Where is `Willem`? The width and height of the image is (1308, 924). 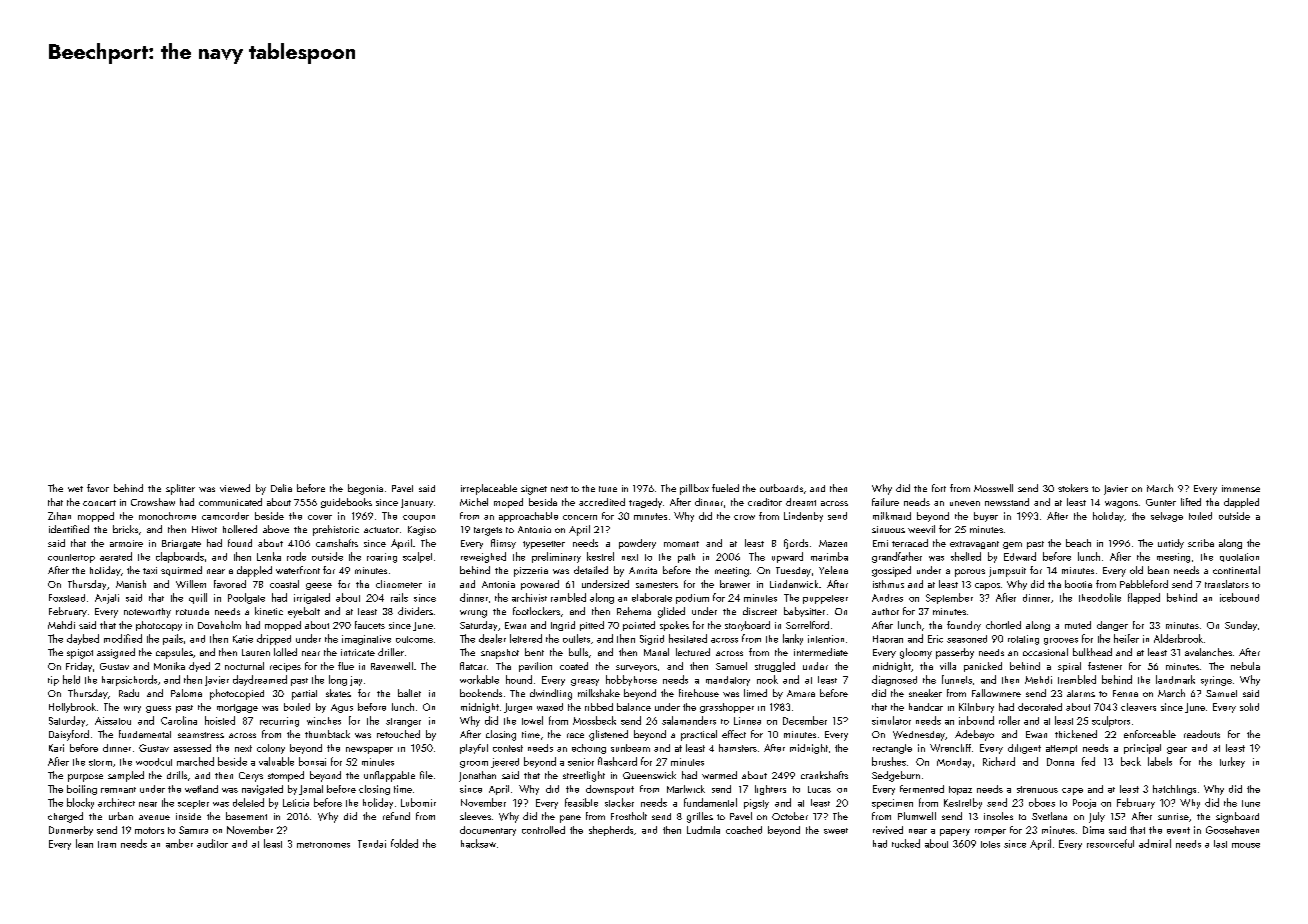 Willem is located at coordinates (191, 584).
